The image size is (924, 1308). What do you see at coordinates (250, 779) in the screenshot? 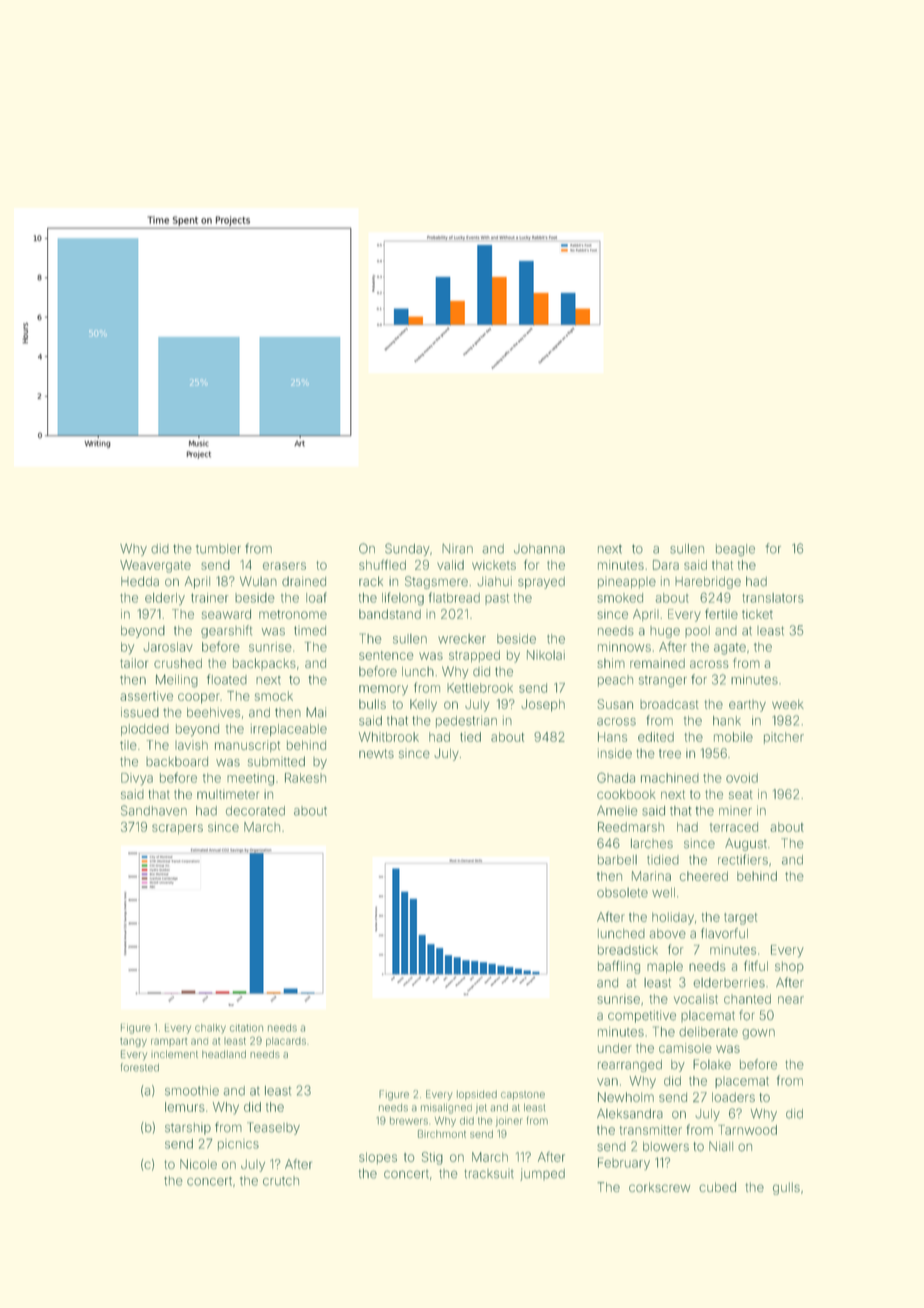
I see `meeting` at bounding box center [250, 779].
